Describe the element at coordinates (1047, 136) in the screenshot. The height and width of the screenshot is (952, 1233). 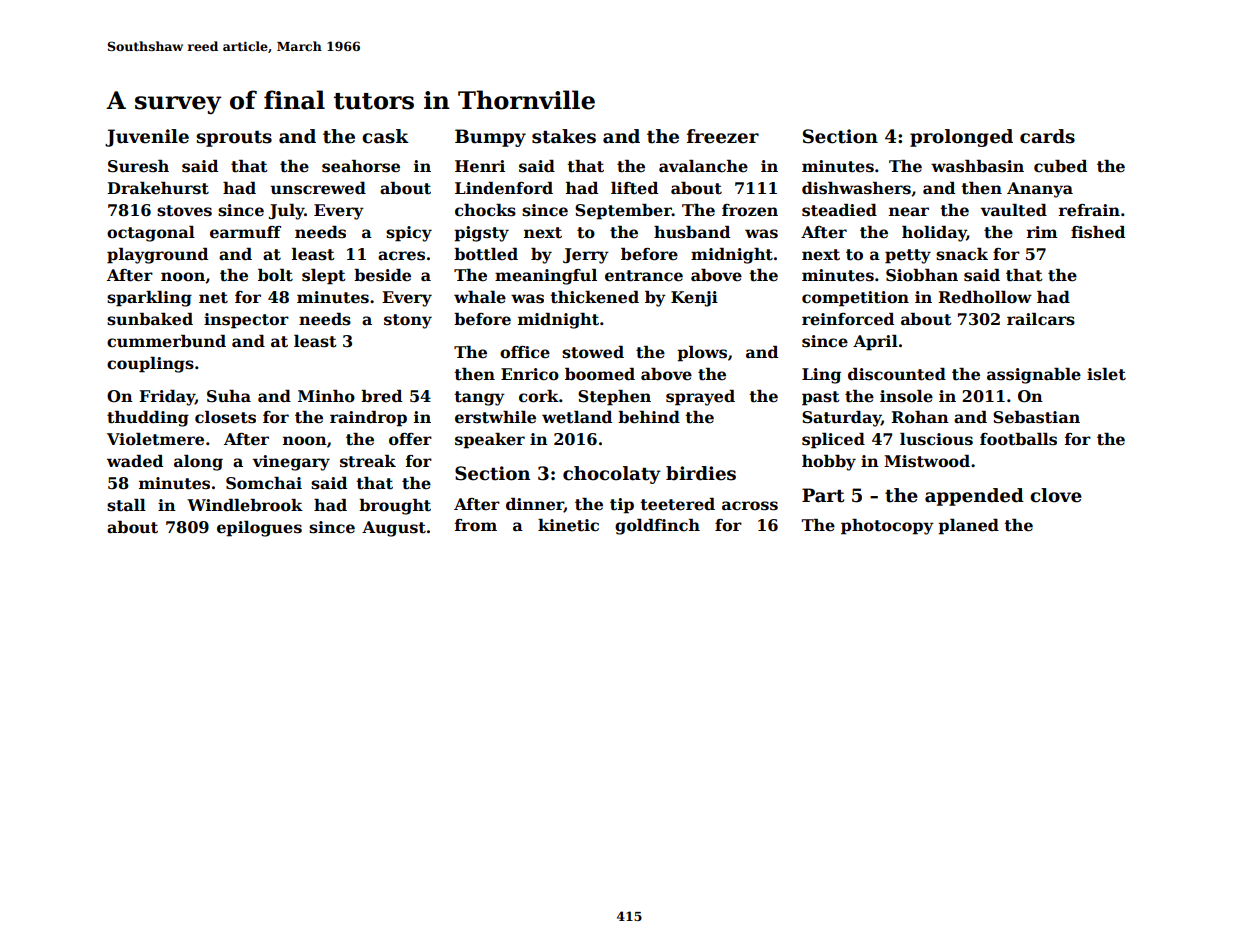
I see `cards` at that location.
